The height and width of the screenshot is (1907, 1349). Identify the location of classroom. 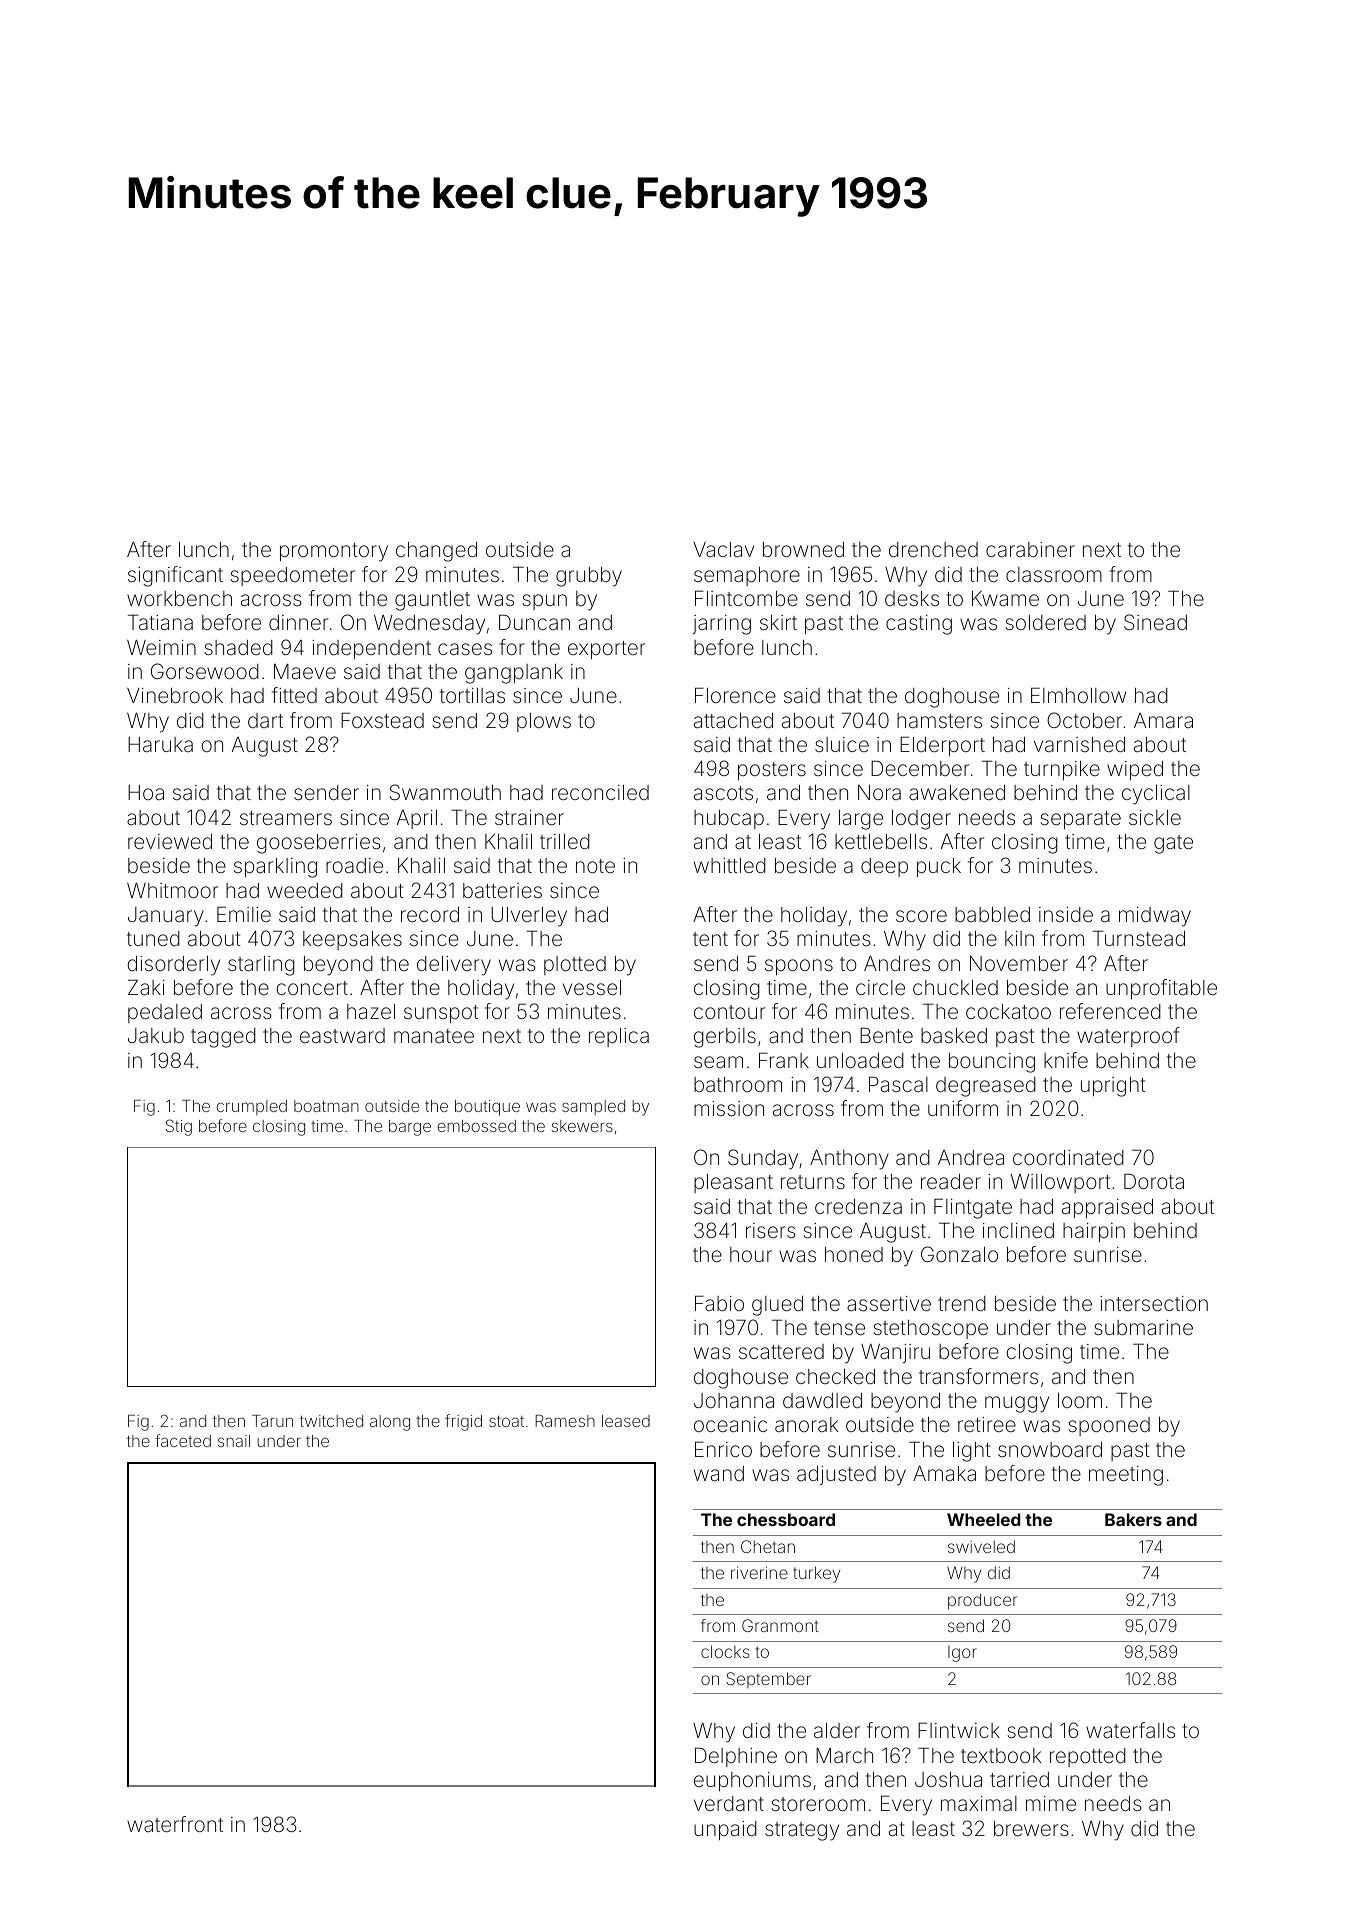
(1054, 574).
